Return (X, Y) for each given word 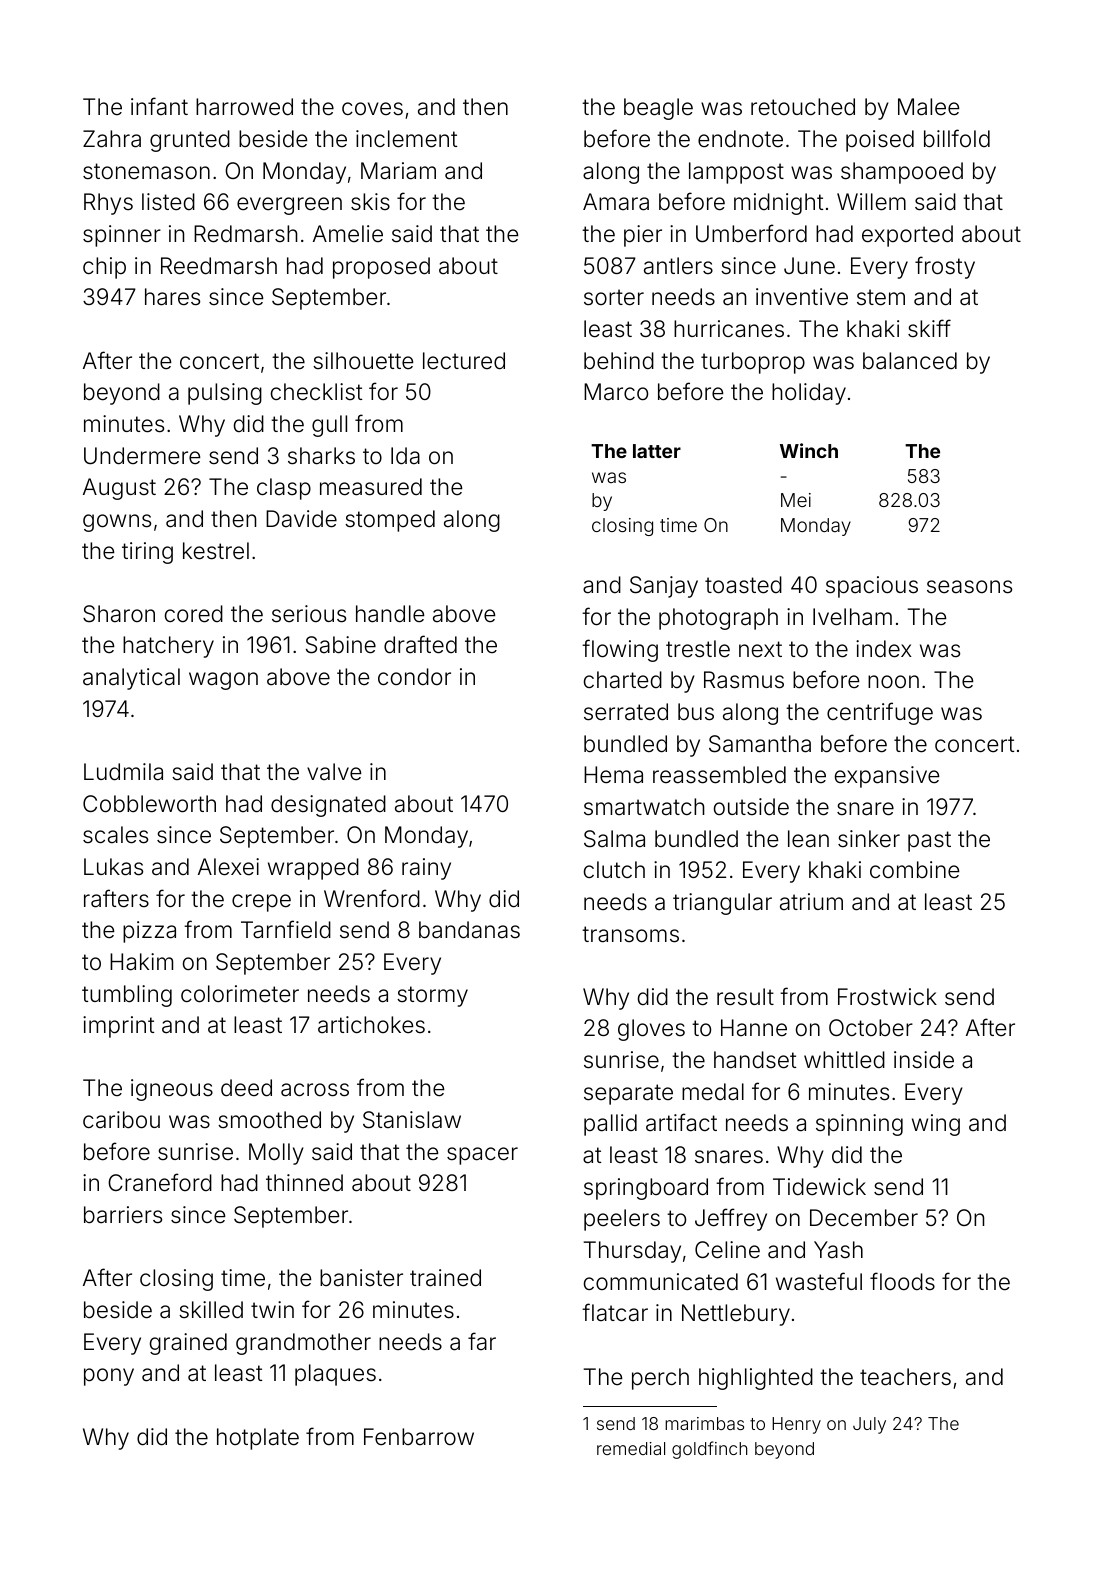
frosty (945, 267)
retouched (803, 107)
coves (372, 109)
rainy (426, 869)
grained (188, 1344)
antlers (678, 266)
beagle (658, 109)
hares (172, 297)
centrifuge (880, 713)
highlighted (756, 1379)
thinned (304, 1183)
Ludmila (123, 772)
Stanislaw (412, 1120)
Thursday (632, 1252)
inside (924, 1060)
